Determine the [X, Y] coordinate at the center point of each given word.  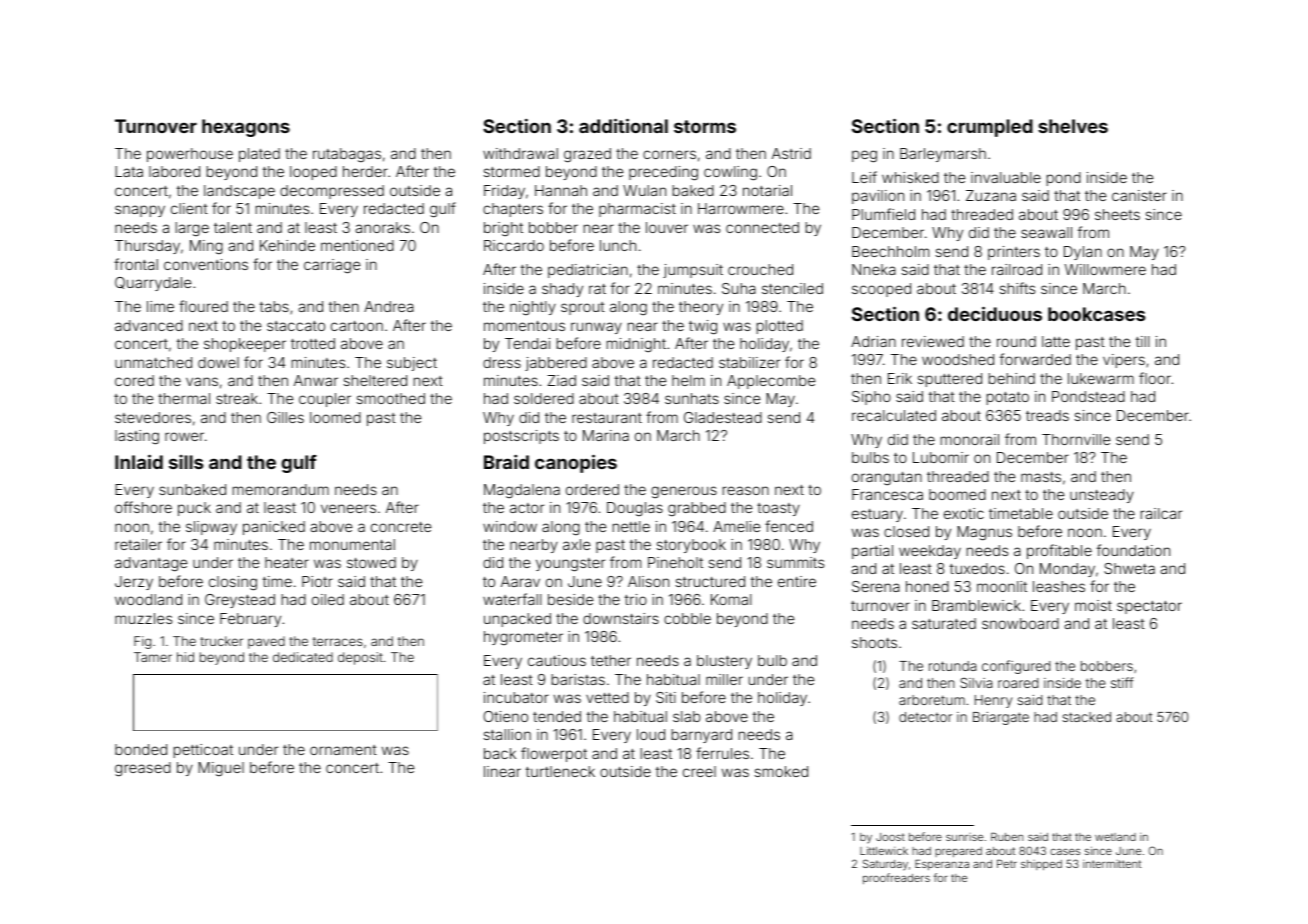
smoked [781, 771]
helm [688, 380]
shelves [1073, 126]
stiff [1122, 682]
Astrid [791, 153]
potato [1008, 398]
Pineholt [675, 562]
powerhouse [190, 155]
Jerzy [134, 583]
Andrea [389, 306]
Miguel [221, 769]
